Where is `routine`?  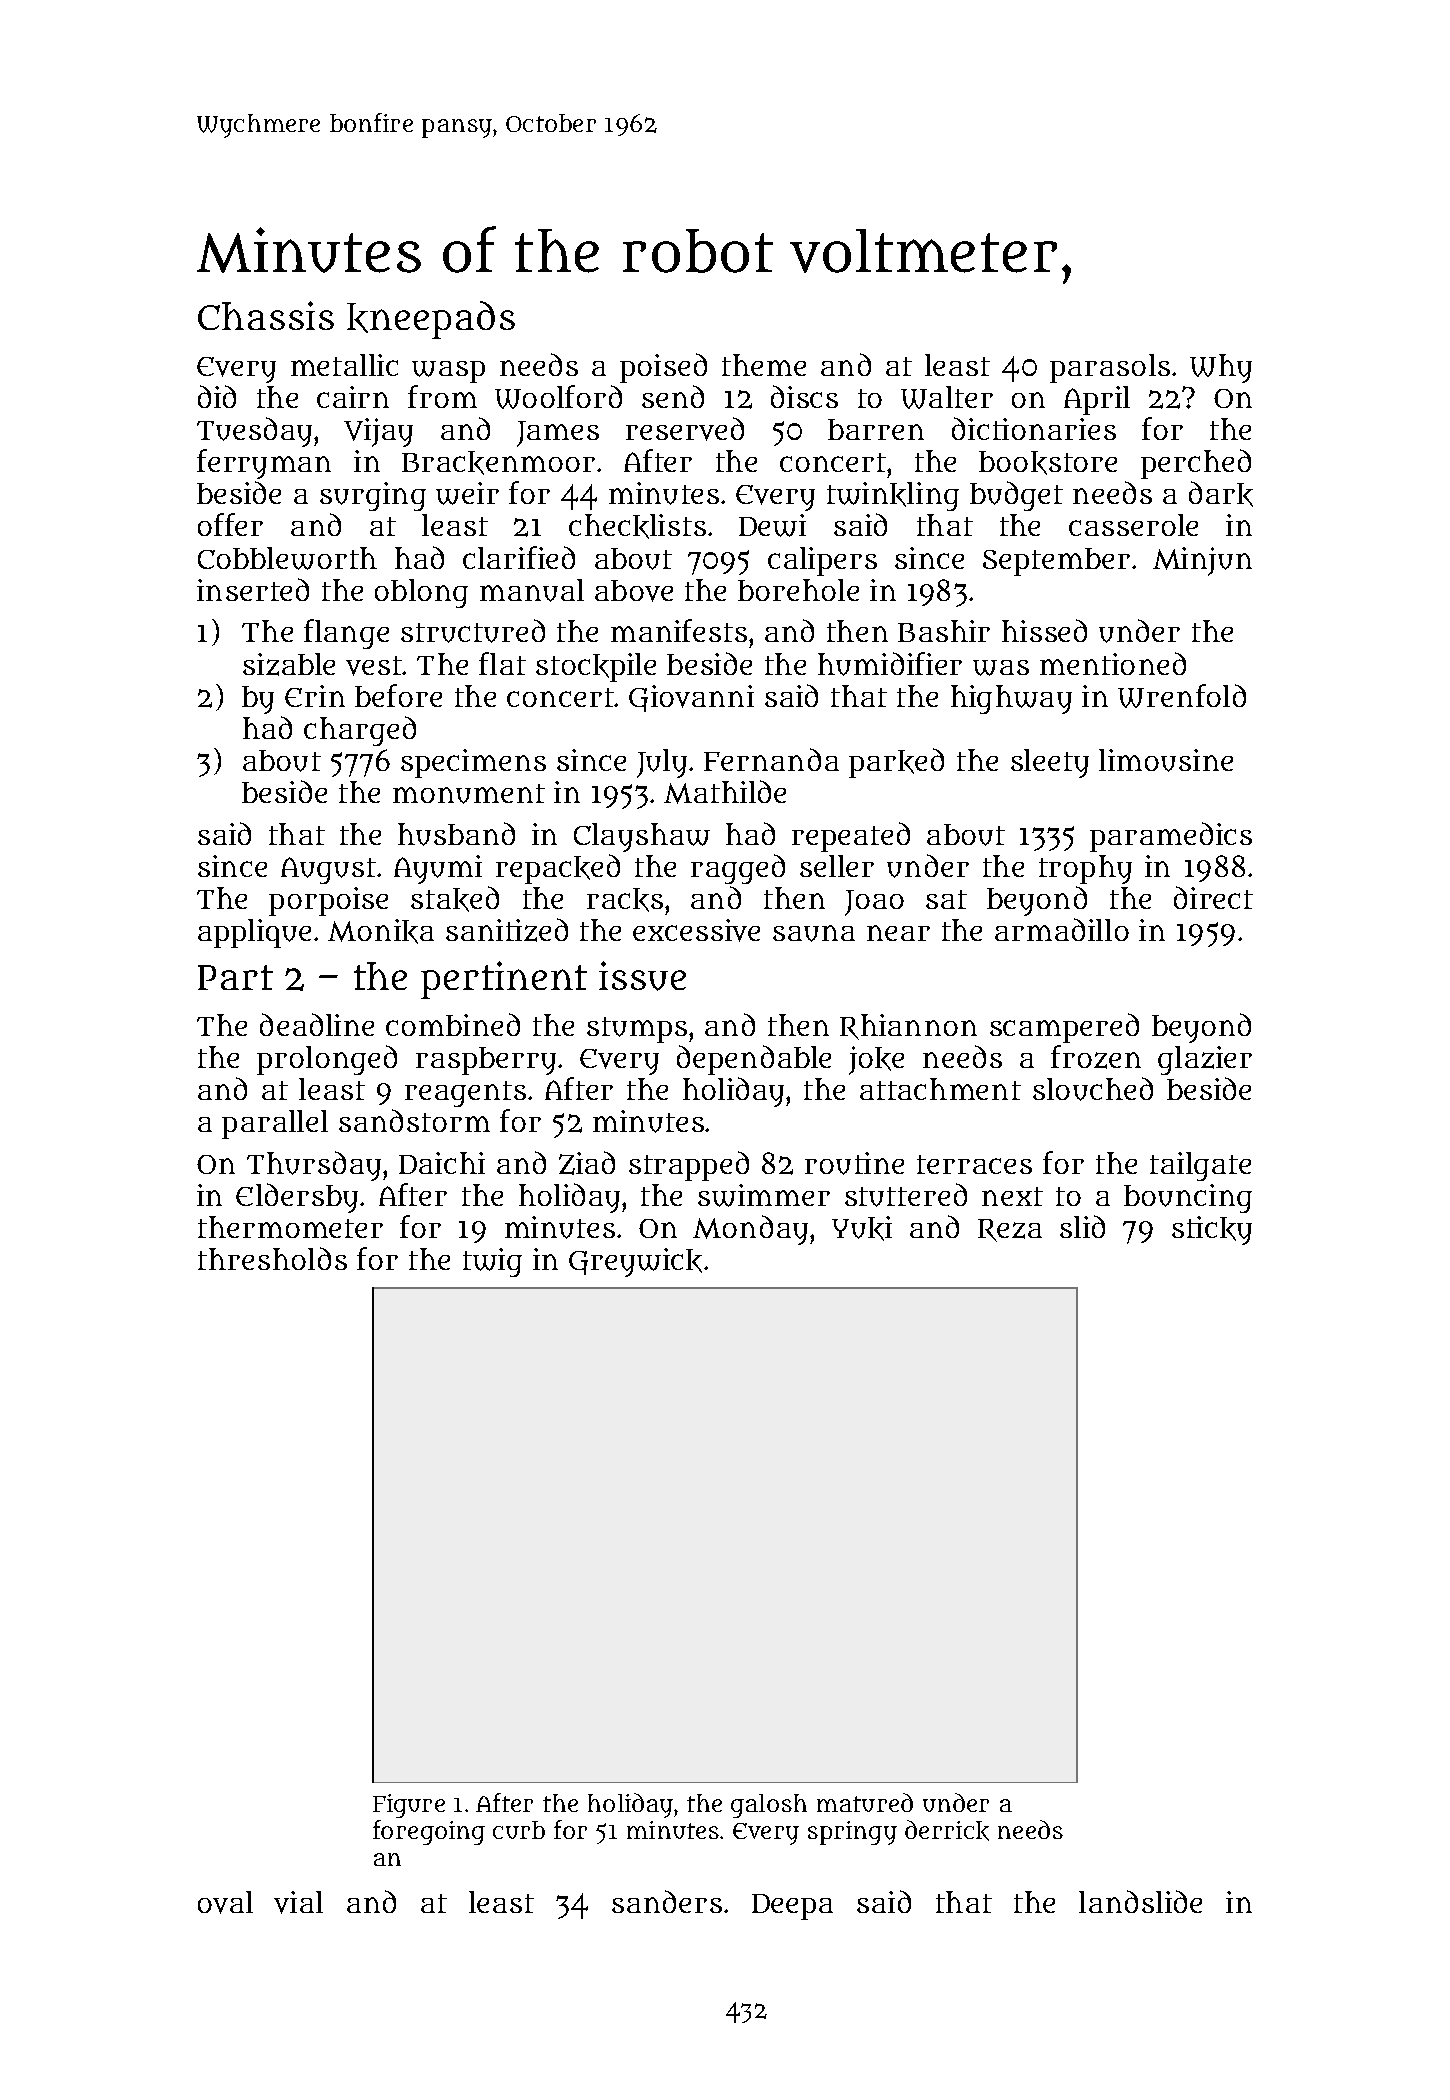 routine is located at coordinates (854, 1163).
